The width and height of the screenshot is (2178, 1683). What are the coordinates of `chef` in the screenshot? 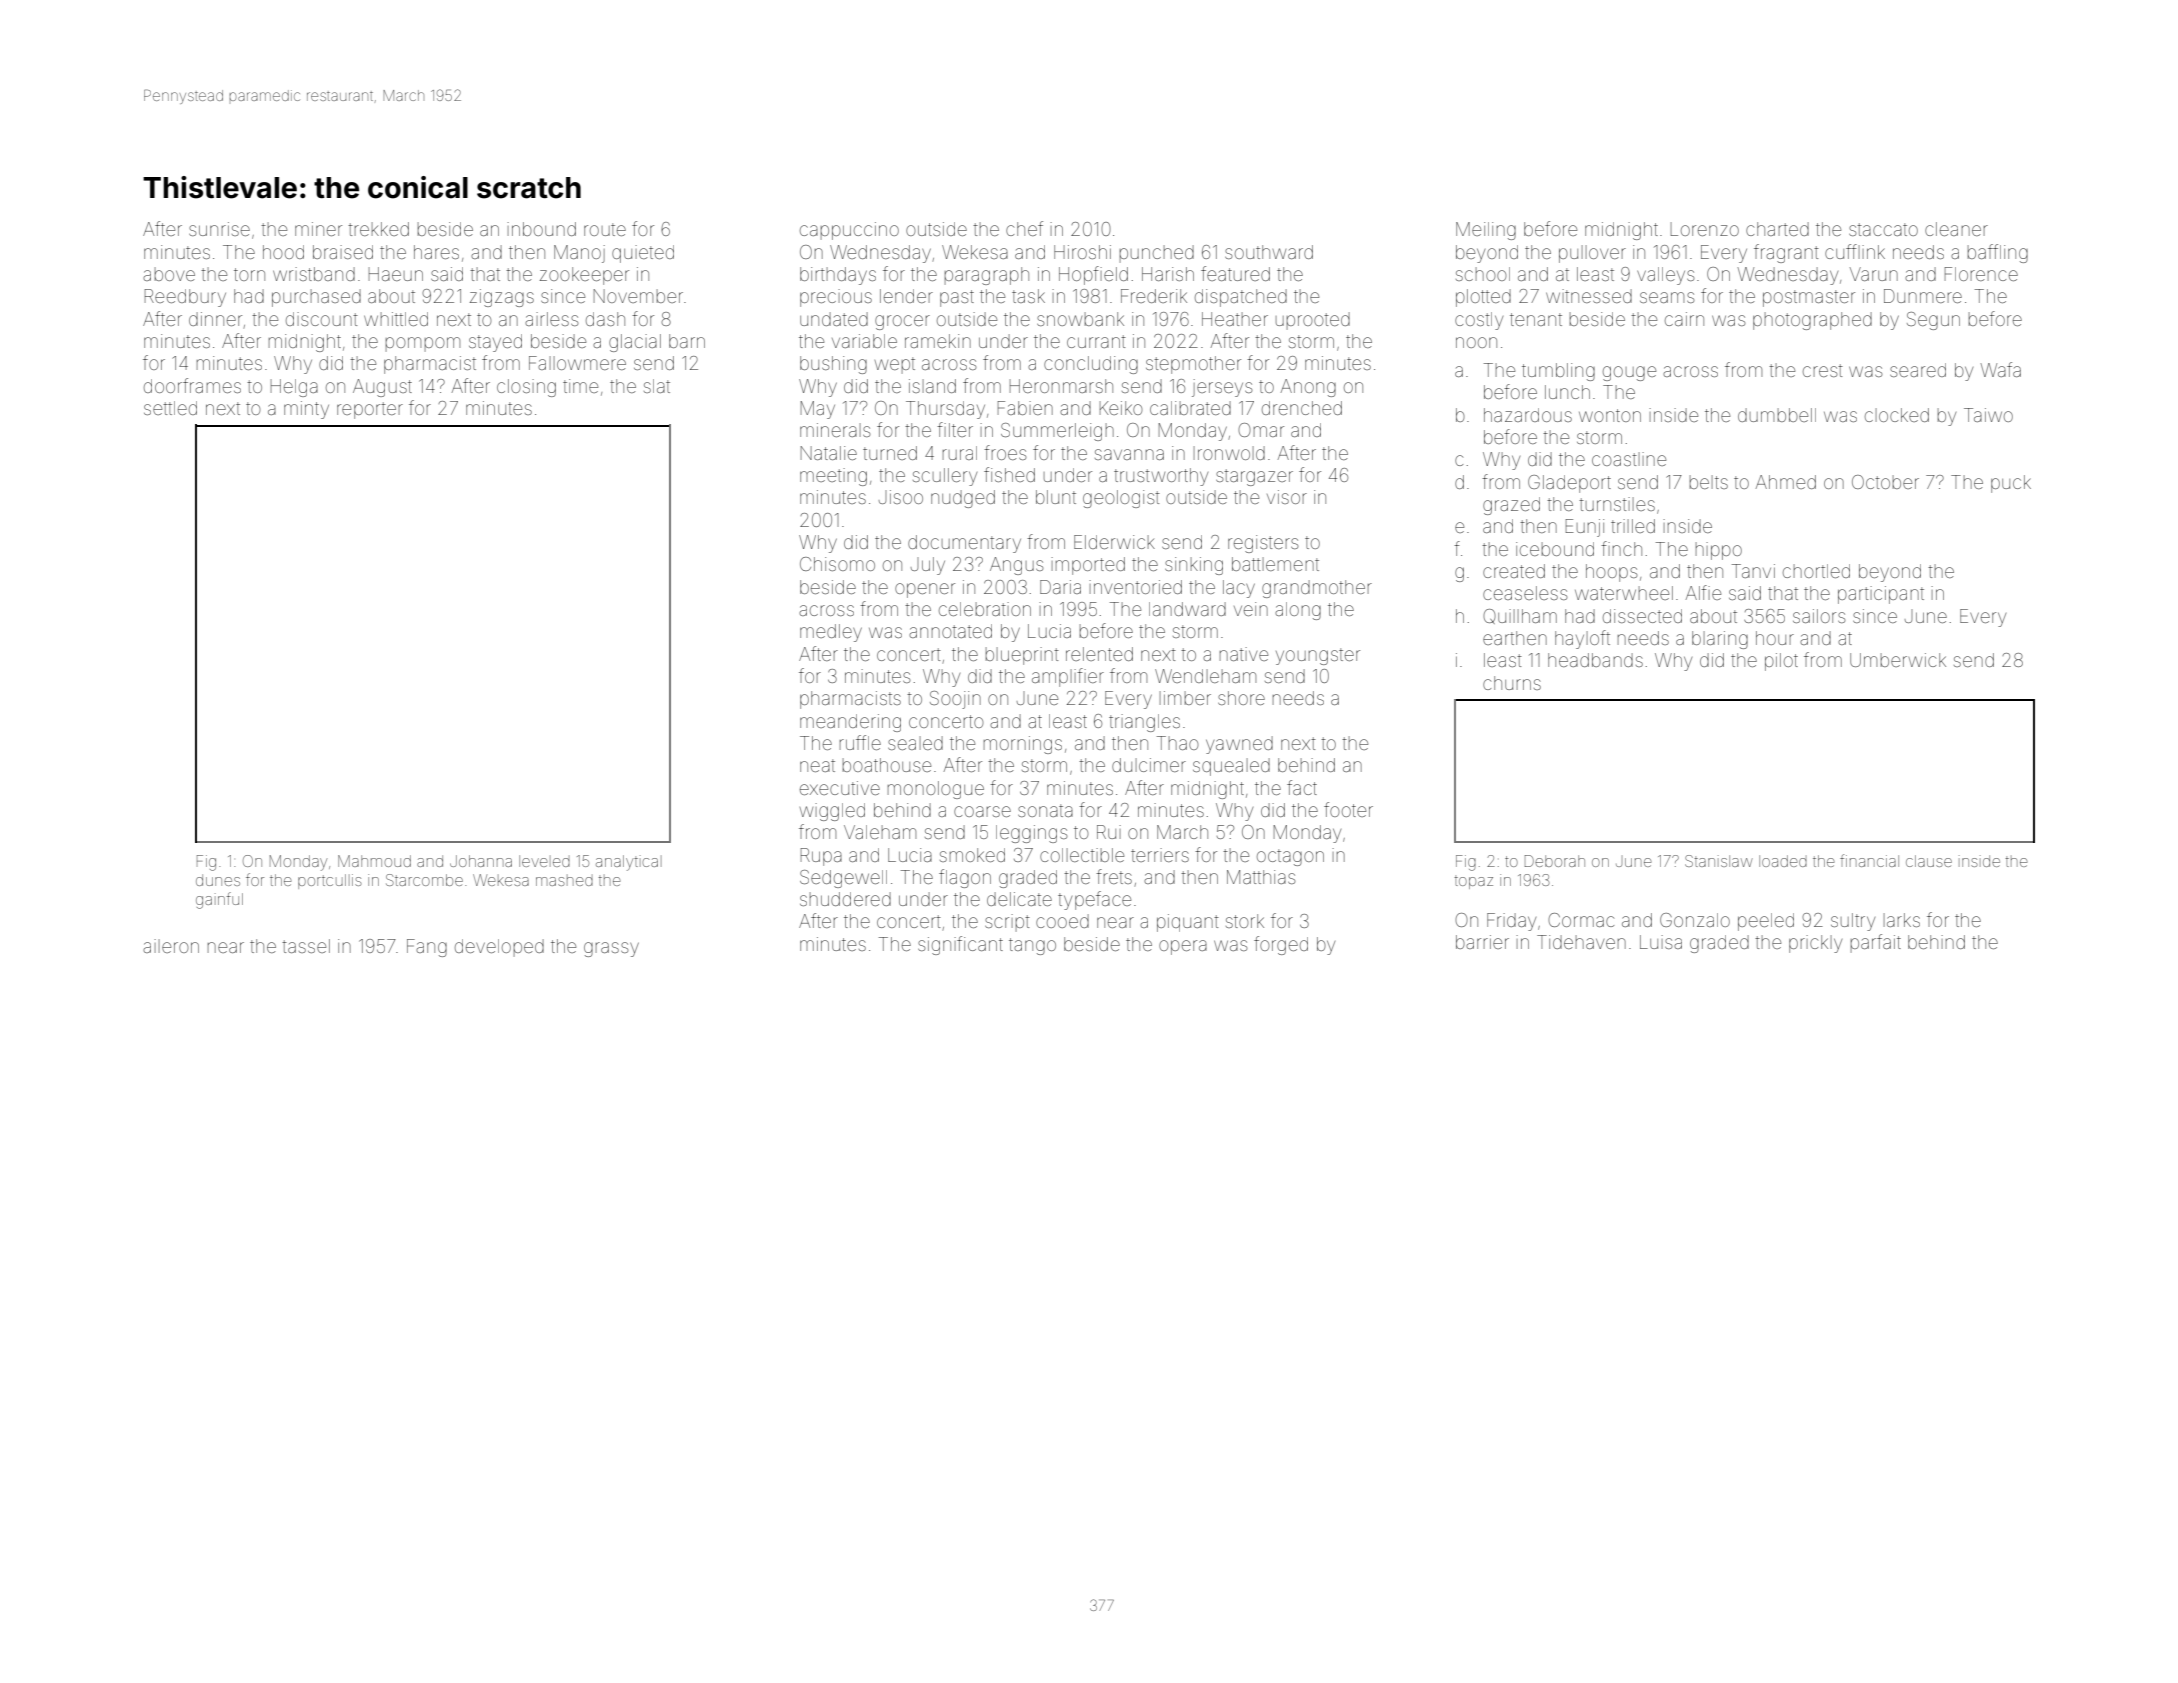 It's located at (1024, 228).
